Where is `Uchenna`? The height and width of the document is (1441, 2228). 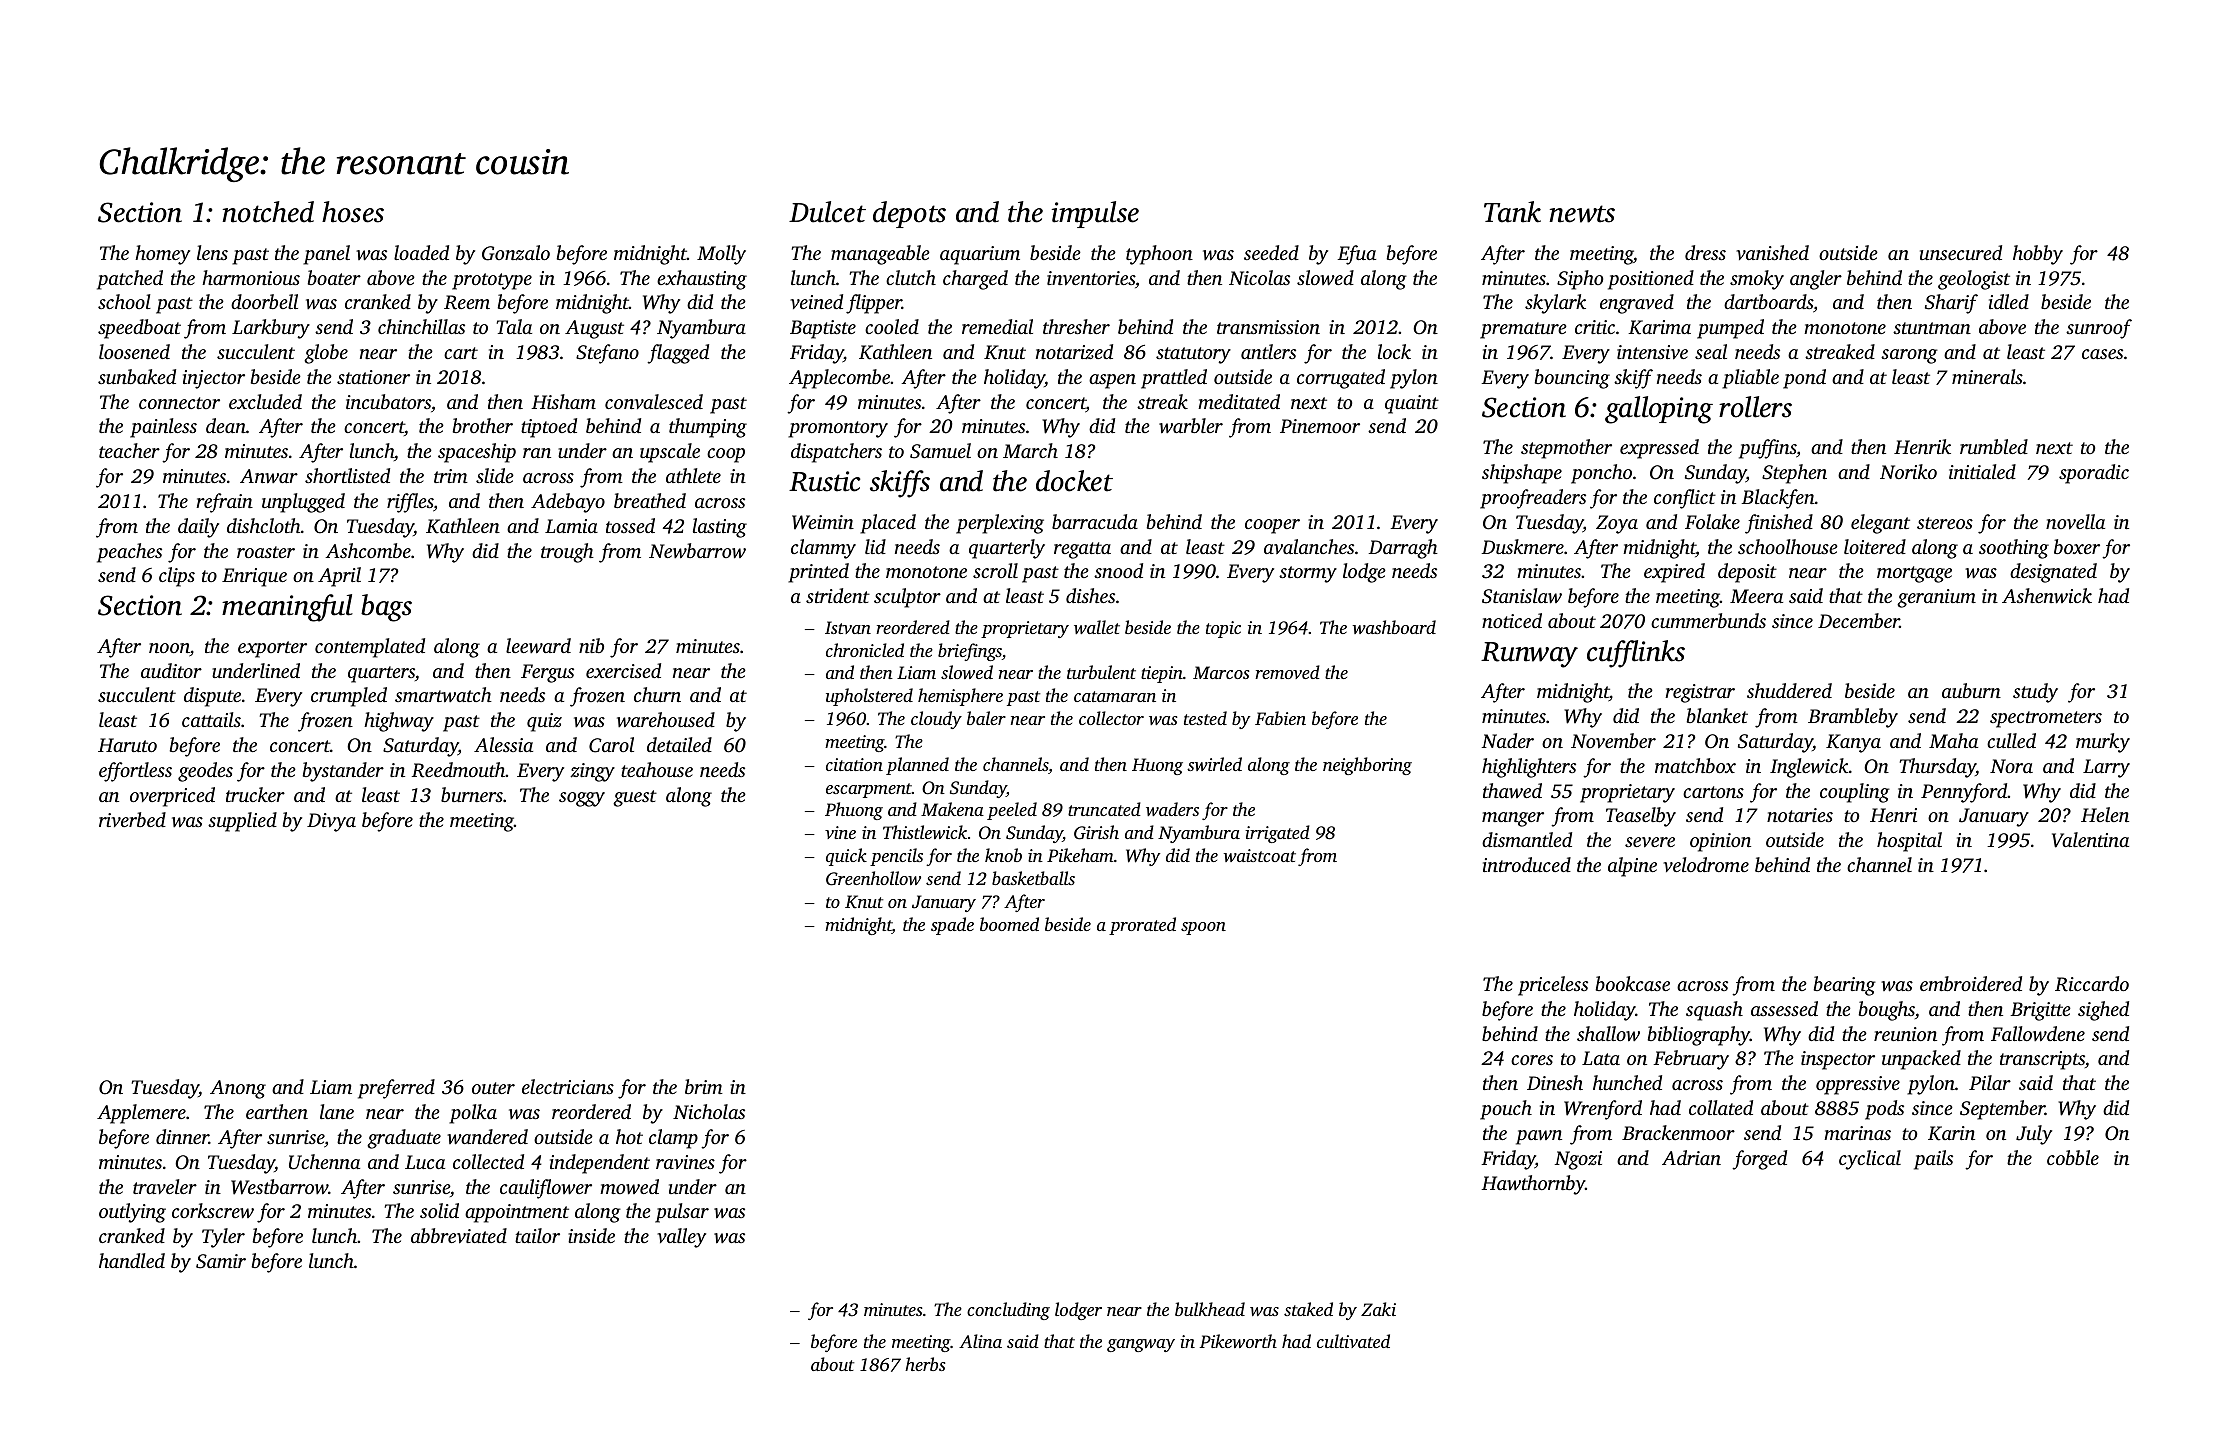 Uchenna is located at coordinates (324, 1162).
